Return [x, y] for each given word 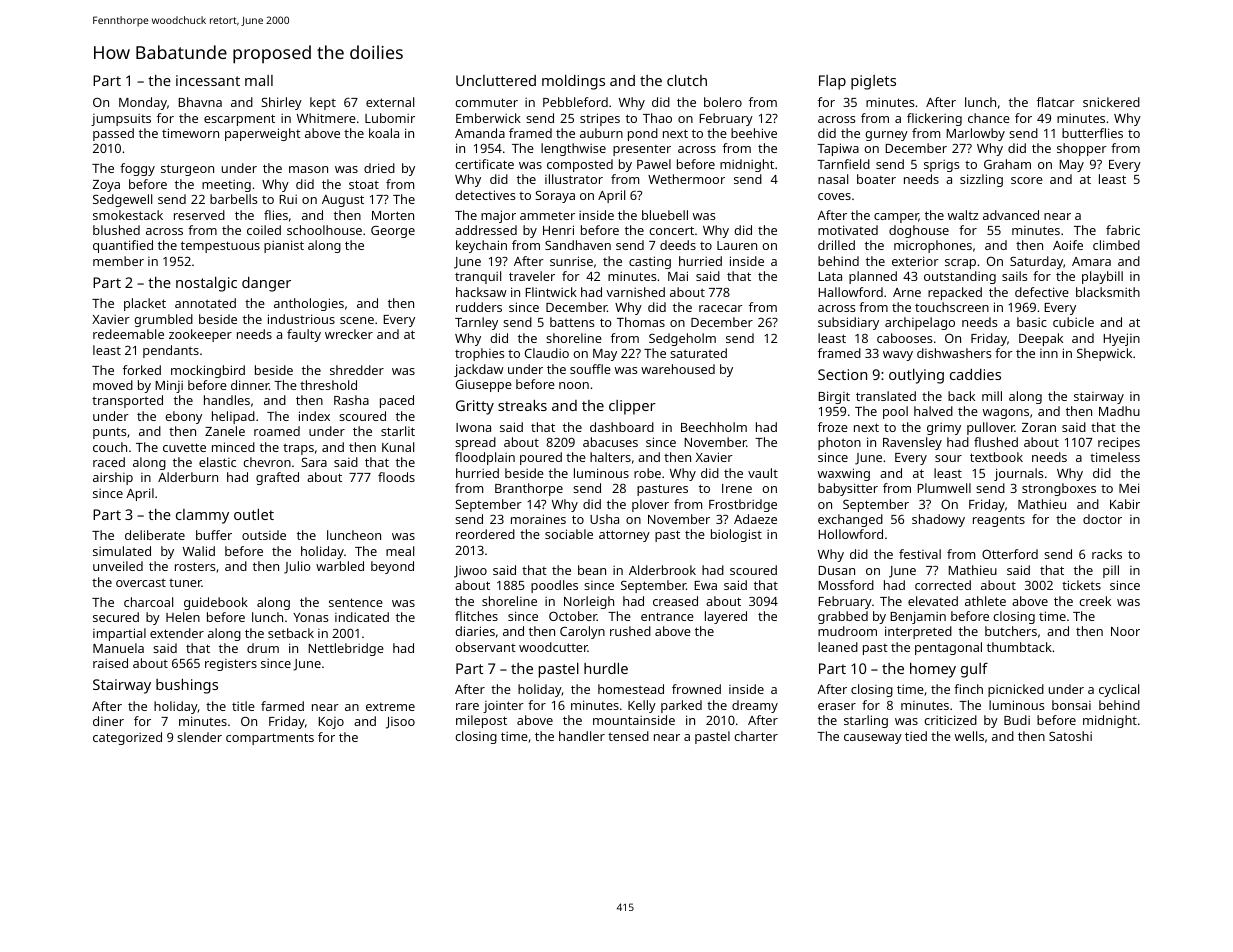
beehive [754, 133]
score [1027, 180]
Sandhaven [578, 245]
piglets [873, 82]
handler [582, 736]
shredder [357, 370]
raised [110, 663]
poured [541, 458]
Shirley [281, 103]
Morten [393, 215]
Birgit [834, 397]
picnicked [1016, 690]
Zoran [1039, 427]
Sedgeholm [682, 339]
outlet [254, 514]
